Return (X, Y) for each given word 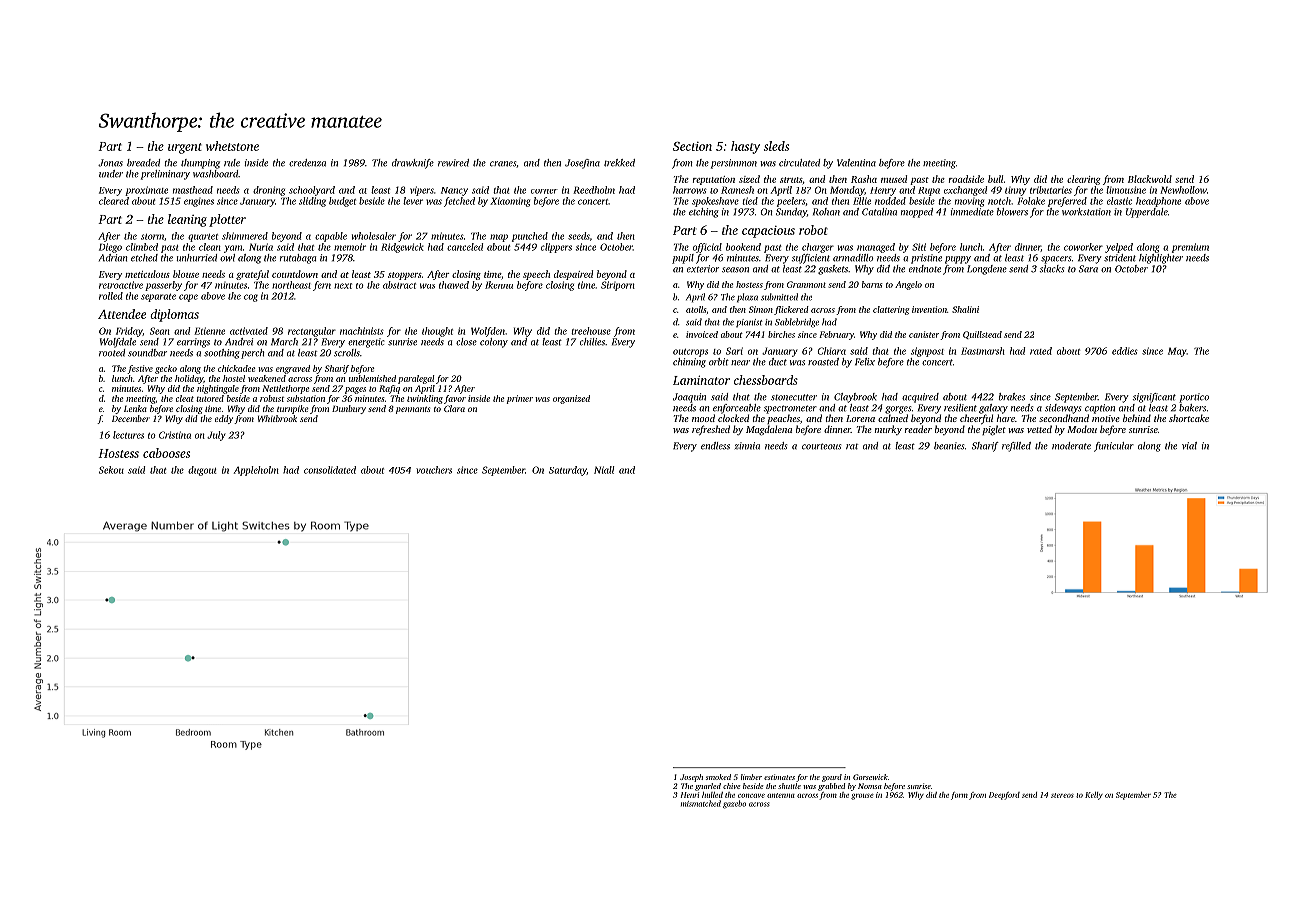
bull (996, 179)
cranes (503, 164)
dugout (202, 471)
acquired (920, 398)
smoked (718, 777)
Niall (604, 470)
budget (342, 202)
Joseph (691, 778)
